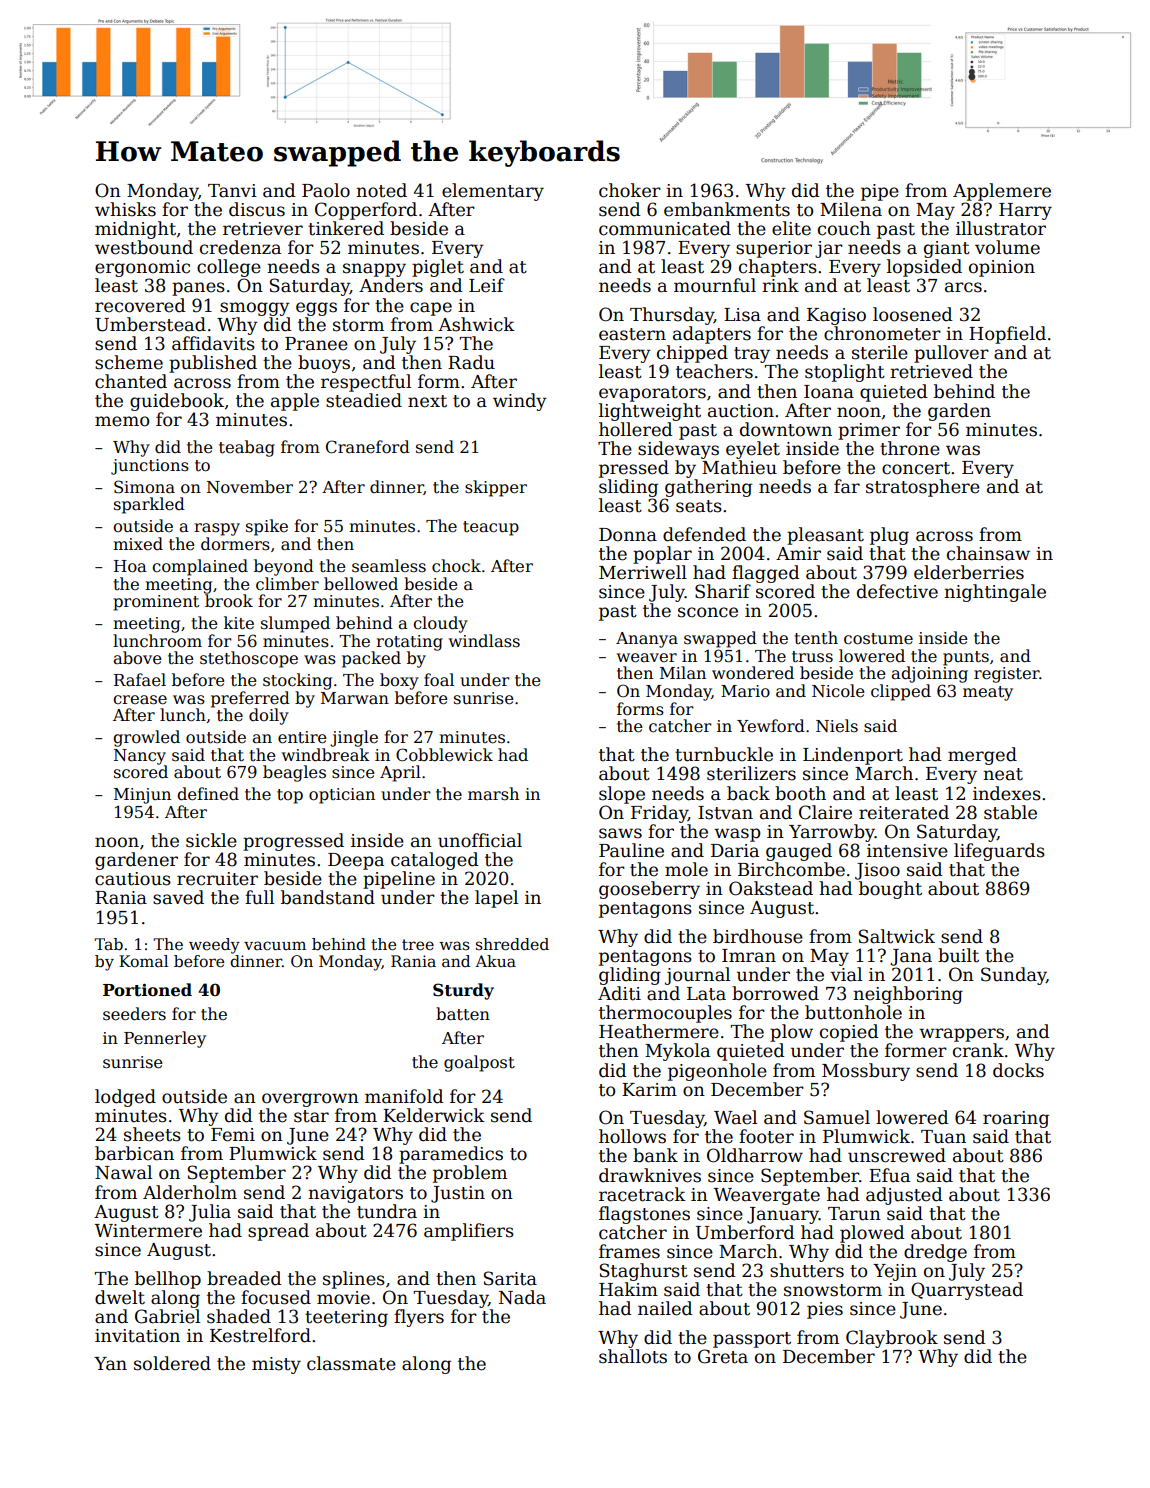  Describe the element at coordinates (125, 209) in the screenshot. I see `whisks` at that location.
